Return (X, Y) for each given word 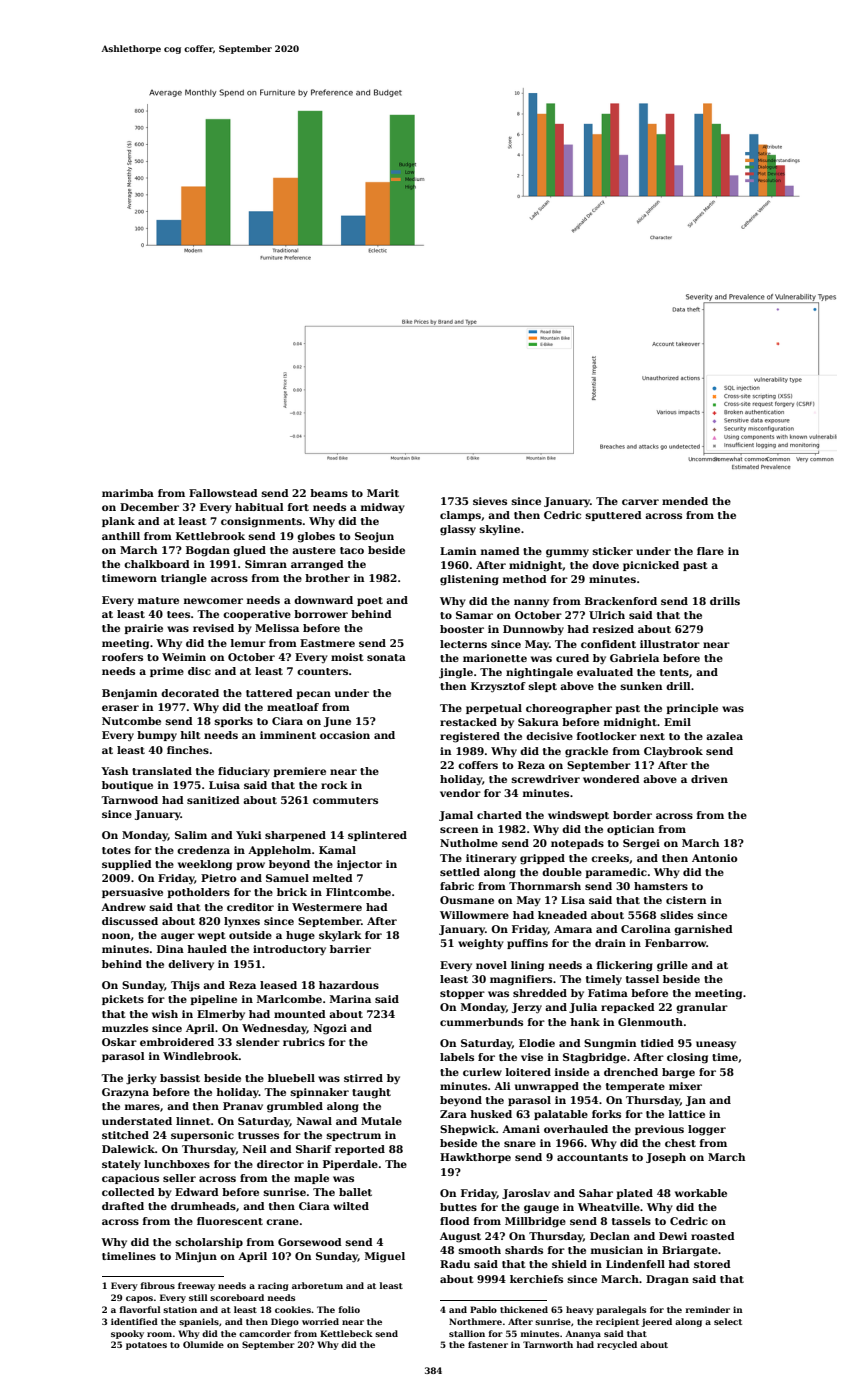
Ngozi (330, 1029)
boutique (127, 786)
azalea (724, 736)
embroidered (177, 1042)
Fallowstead (223, 493)
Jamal (456, 816)
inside (572, 1072)
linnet (193, 1121)
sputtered (613, 516)
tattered (269, 693)
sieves (490, 501)
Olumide (203, 1344)
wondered (611, 779)
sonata (386, 657)
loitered (528, 1072)
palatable (561, 1115)
